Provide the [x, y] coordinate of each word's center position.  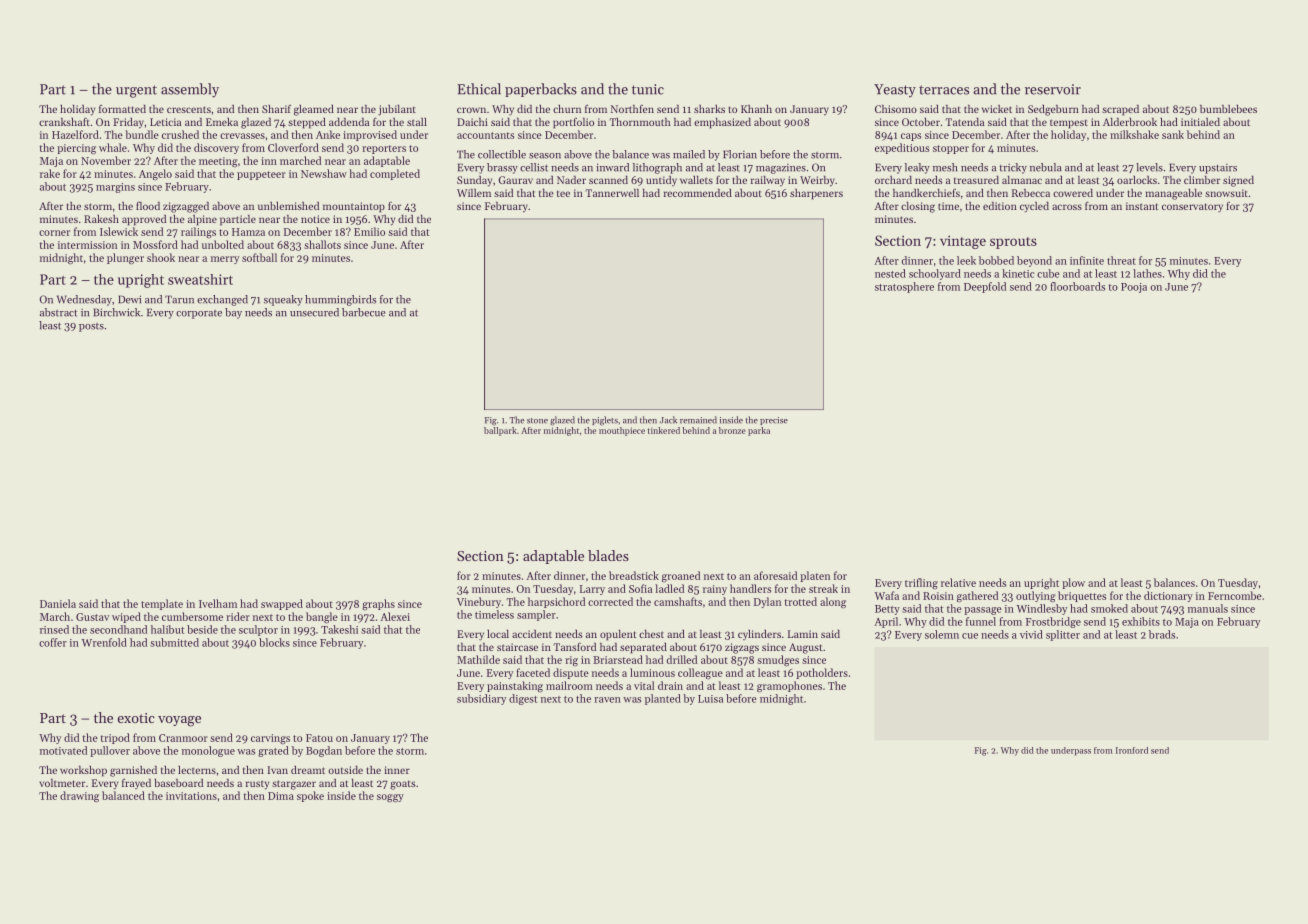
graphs [378, 604]
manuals [1208, 608]
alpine [202, 220]
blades [608, 555]
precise [774, 421]
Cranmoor [183, 738]
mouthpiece [622, 431]
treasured [976, 180]
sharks [709, 109]
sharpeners [816, 194]
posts [91, 327]
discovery [216, 148]
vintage [963, 242]
